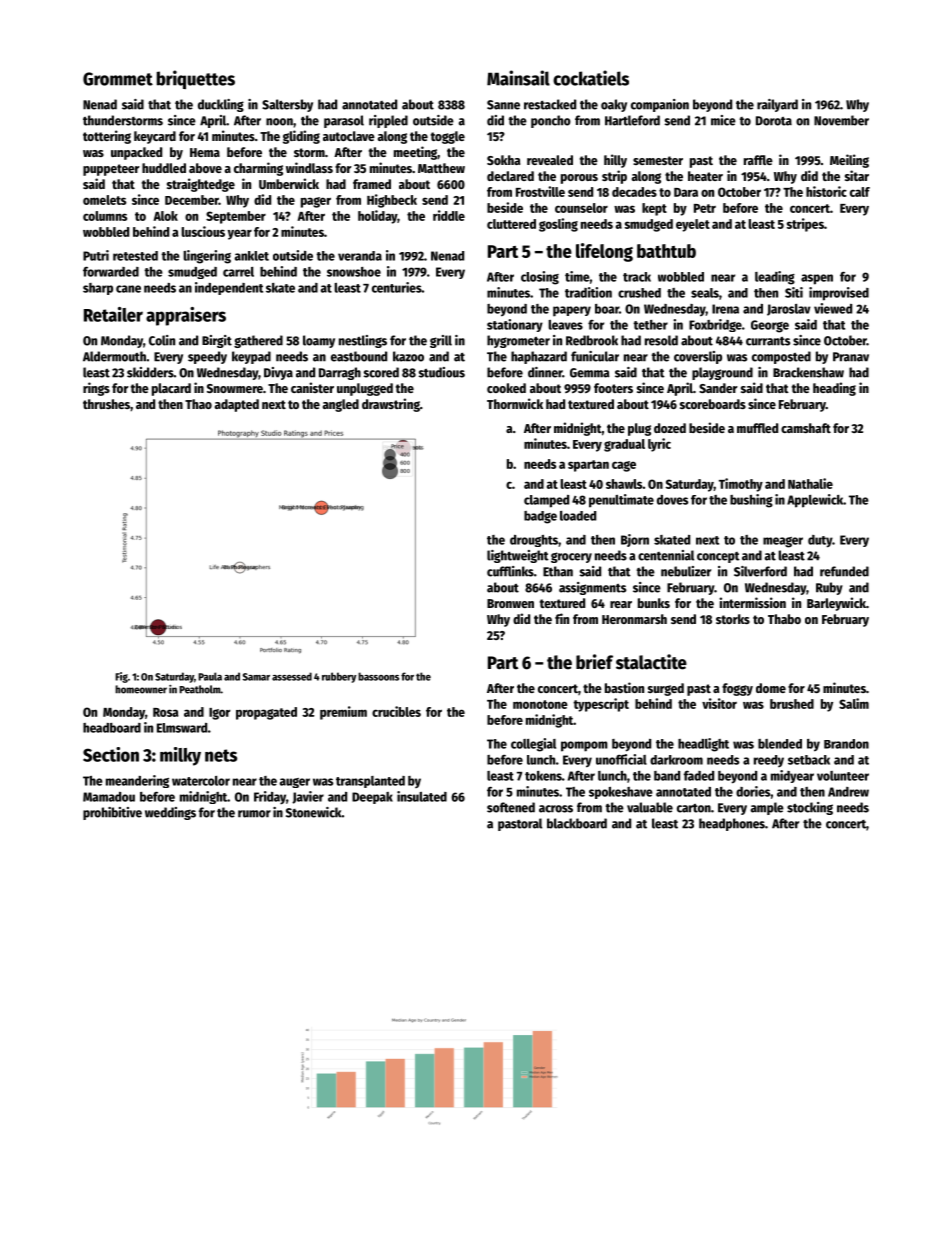 The image size is (952, 1233). I want to click on bathtub, so click(666, 251).
